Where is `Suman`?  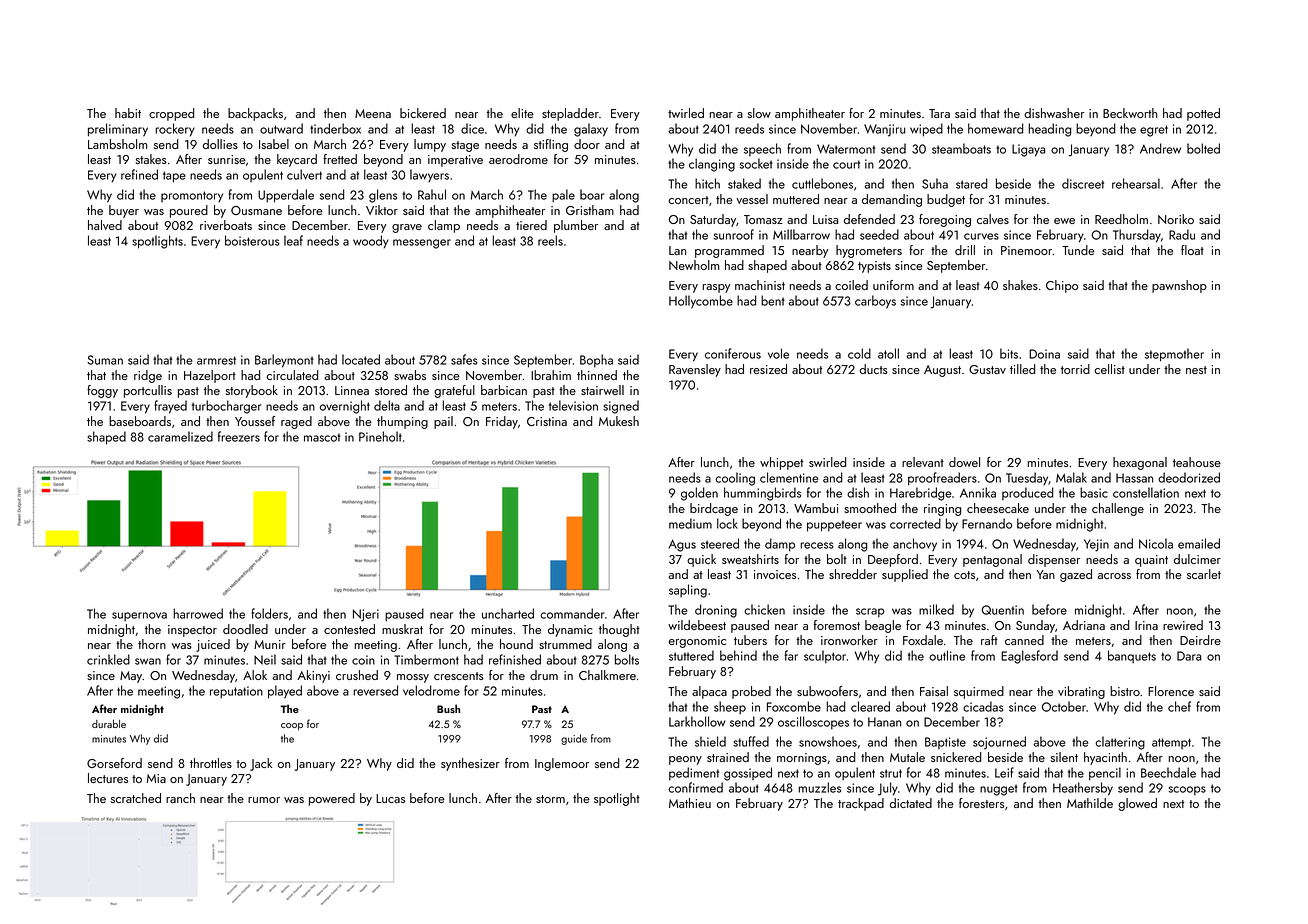 Suman is located at coordinates (105, 360).
